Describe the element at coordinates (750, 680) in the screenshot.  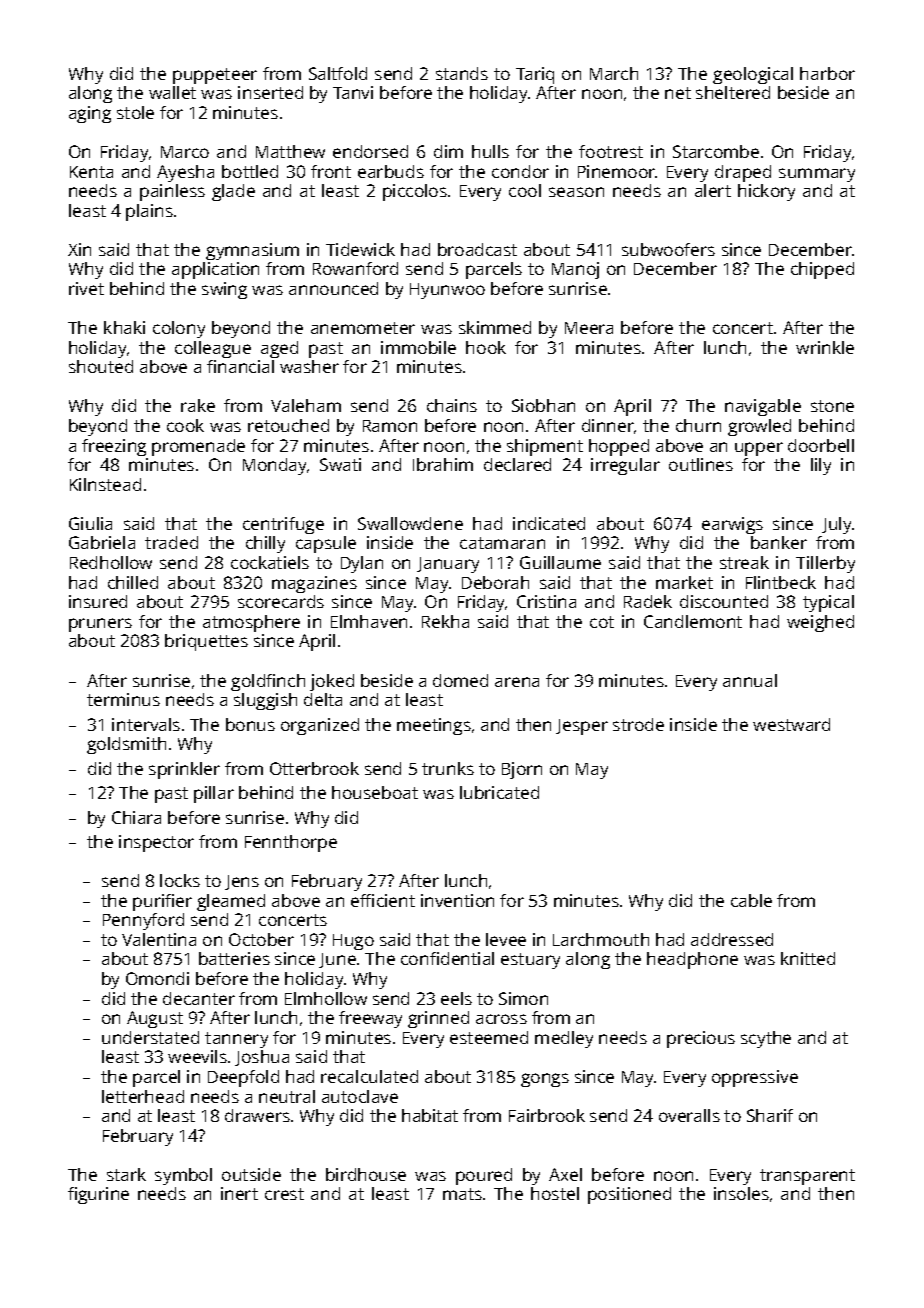
I see `annual` at that location.
